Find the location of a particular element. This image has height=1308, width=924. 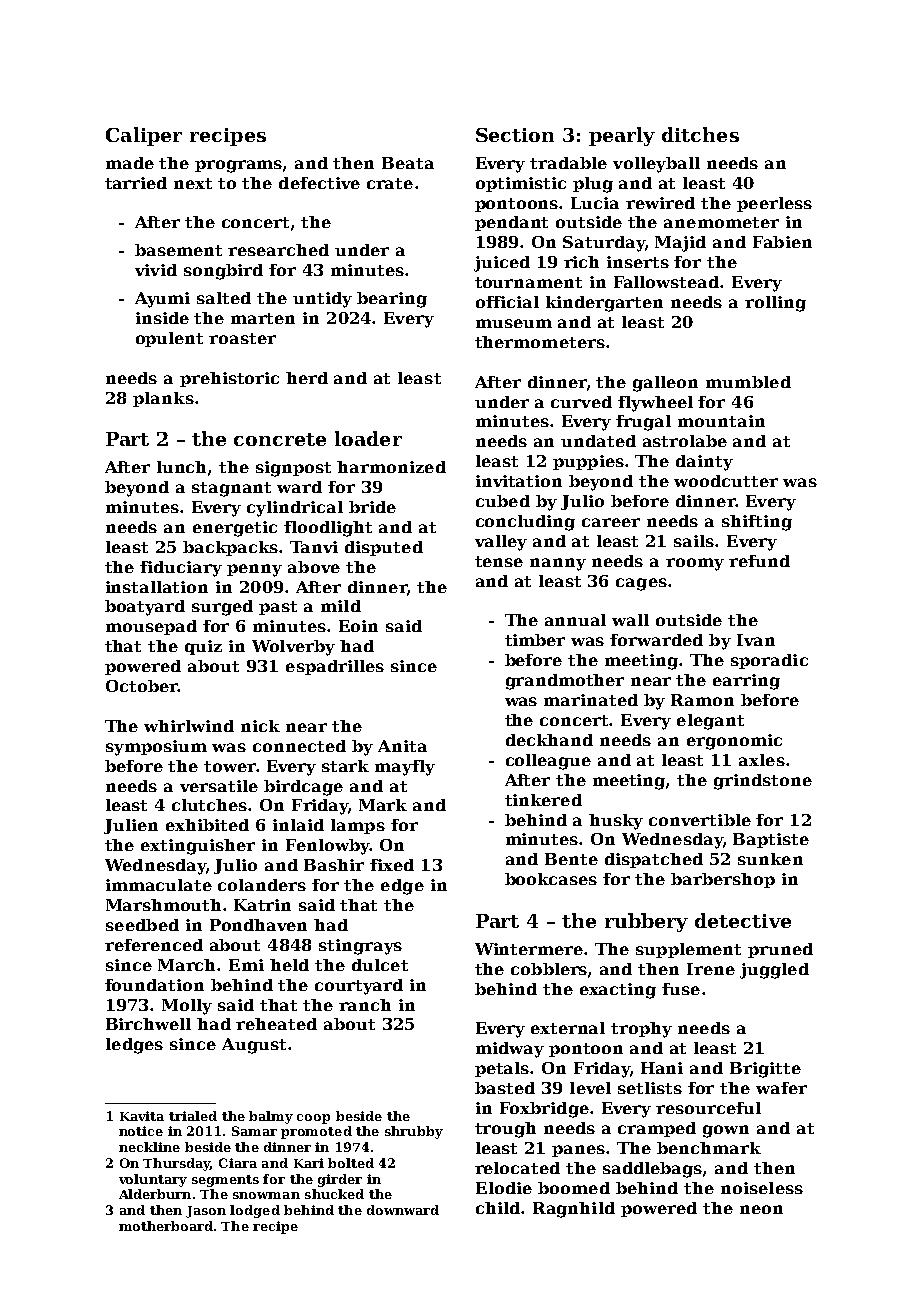

fixed is located at coordinates (392, 865).
